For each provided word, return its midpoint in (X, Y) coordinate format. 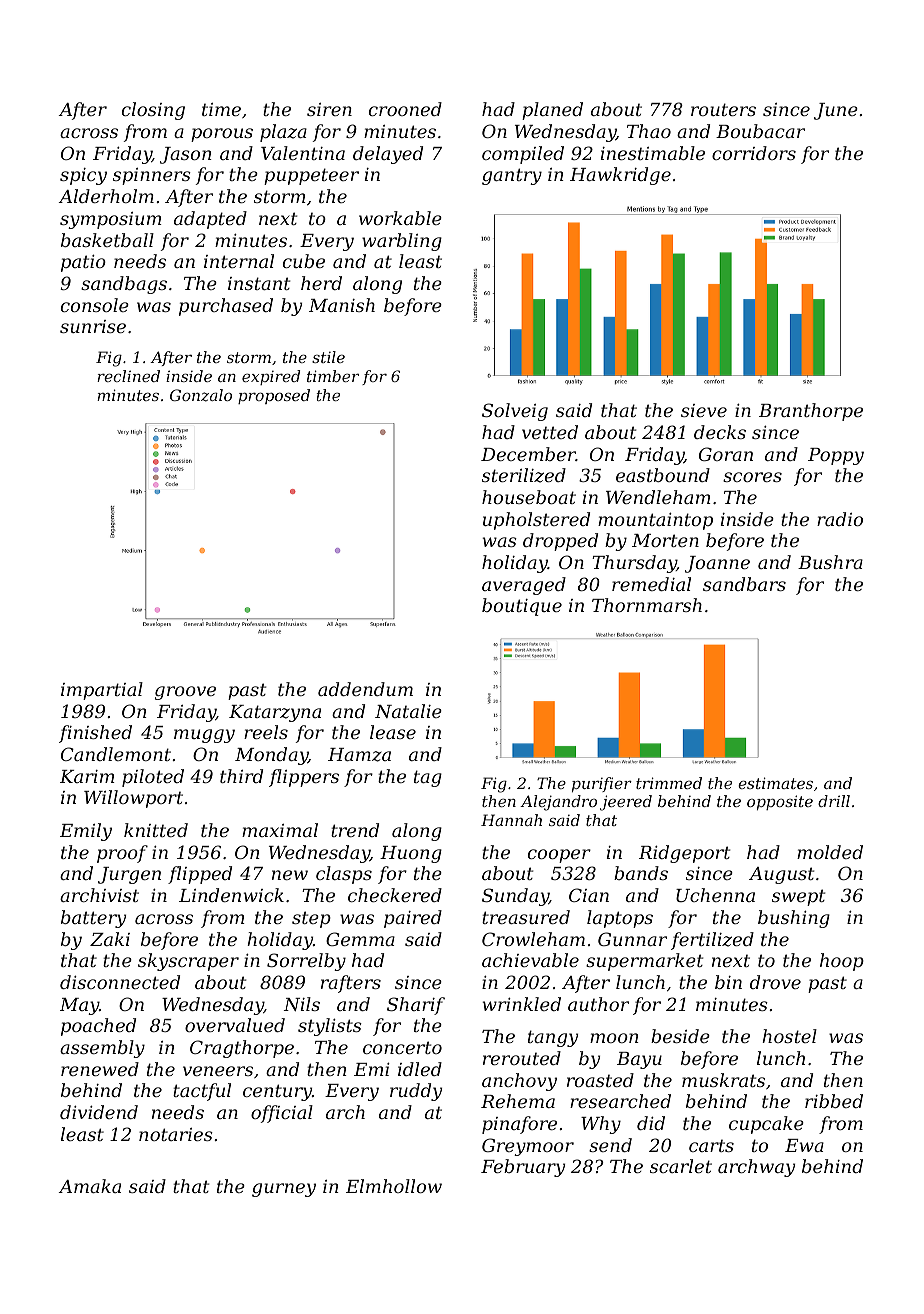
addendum (365, 689)
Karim (87, 776)
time (221, 109)
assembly (102, 1049)
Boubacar (760, 131)
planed (552, 111)
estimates (775, 783)
